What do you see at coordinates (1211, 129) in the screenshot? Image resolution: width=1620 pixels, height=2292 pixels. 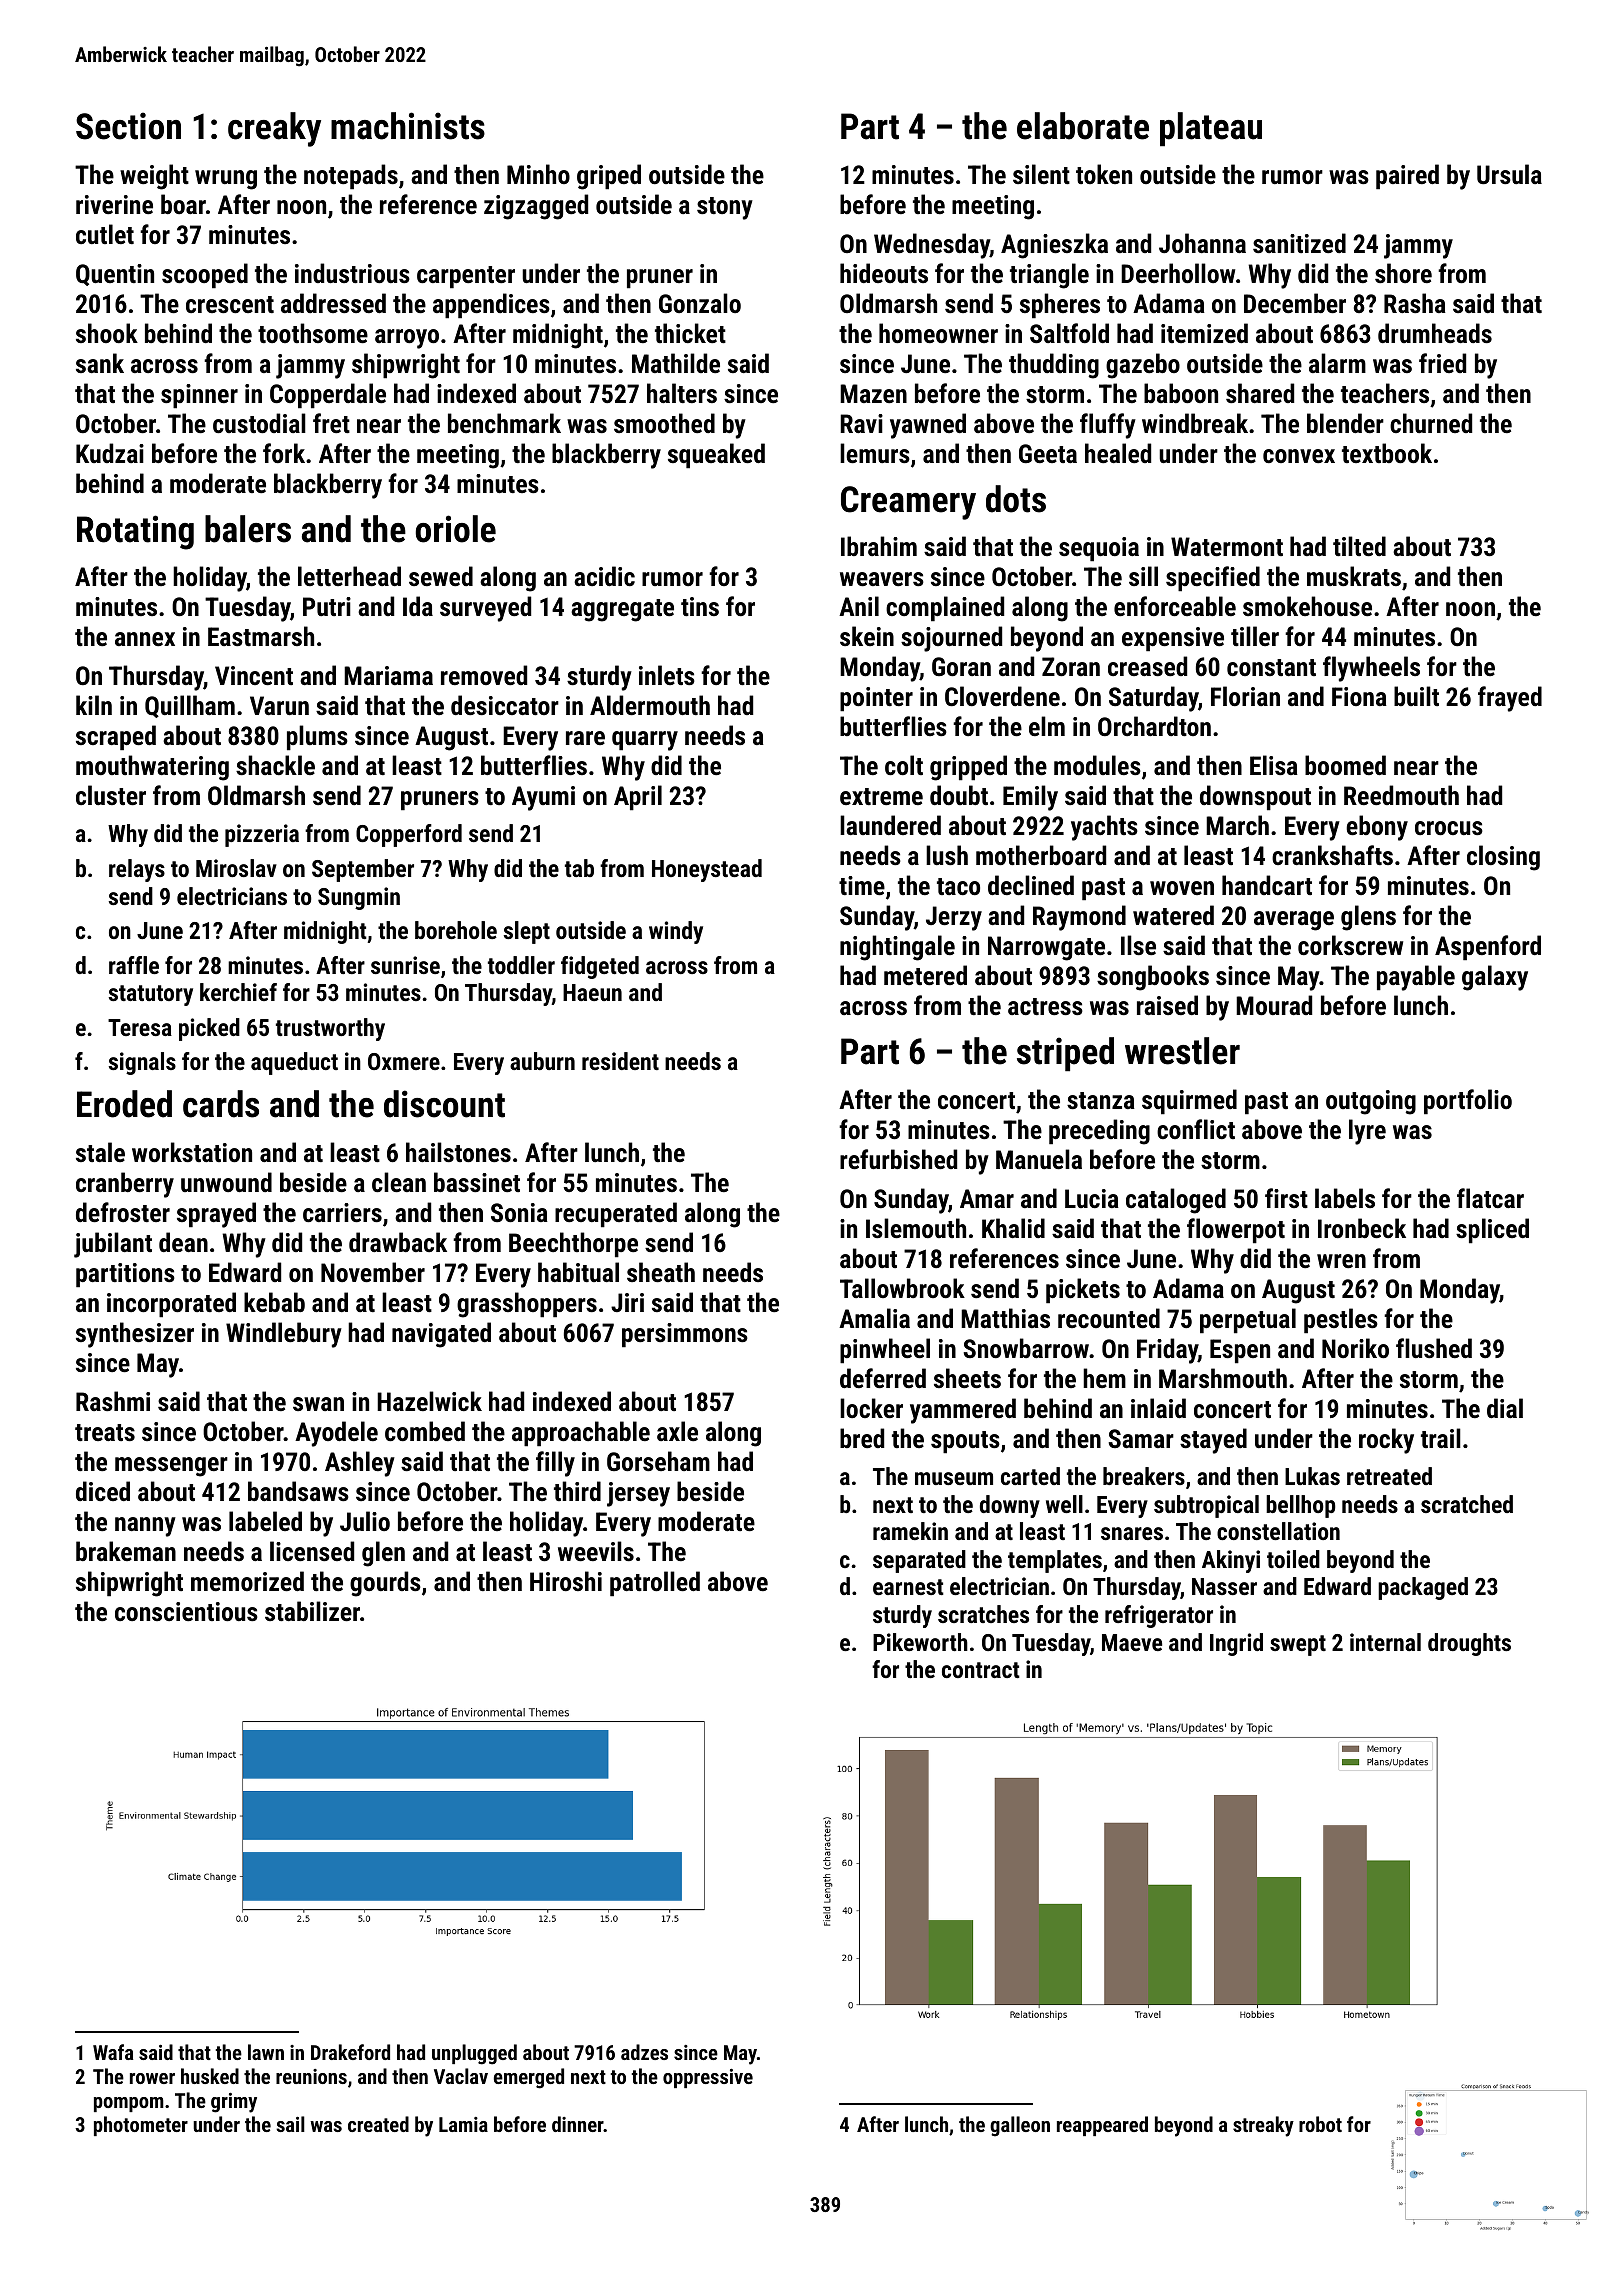 I see `plateau` at bounding box center [1211, 129].
